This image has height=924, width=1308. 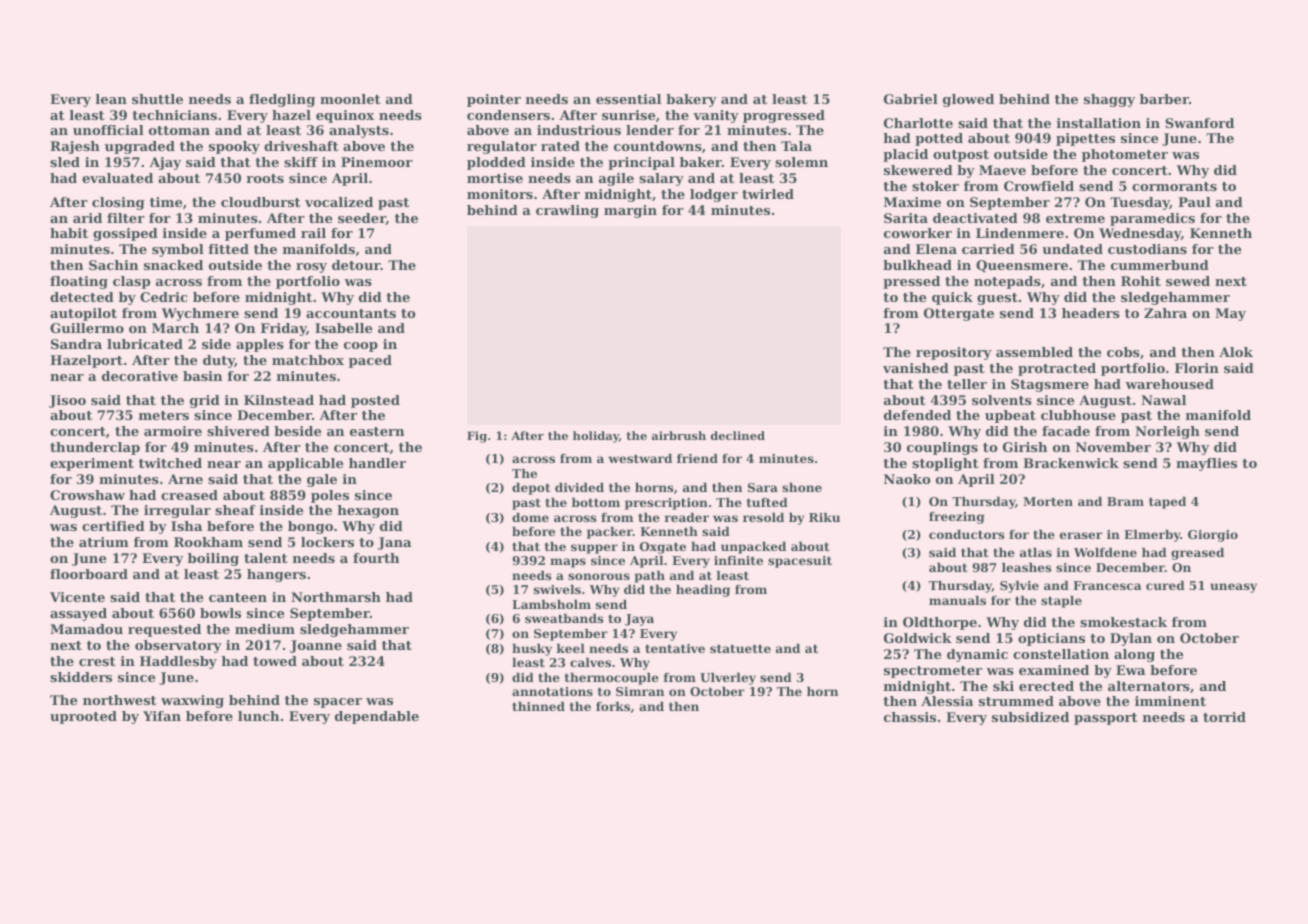 I want to click on Zahra, so click(x=1165, y=313).
